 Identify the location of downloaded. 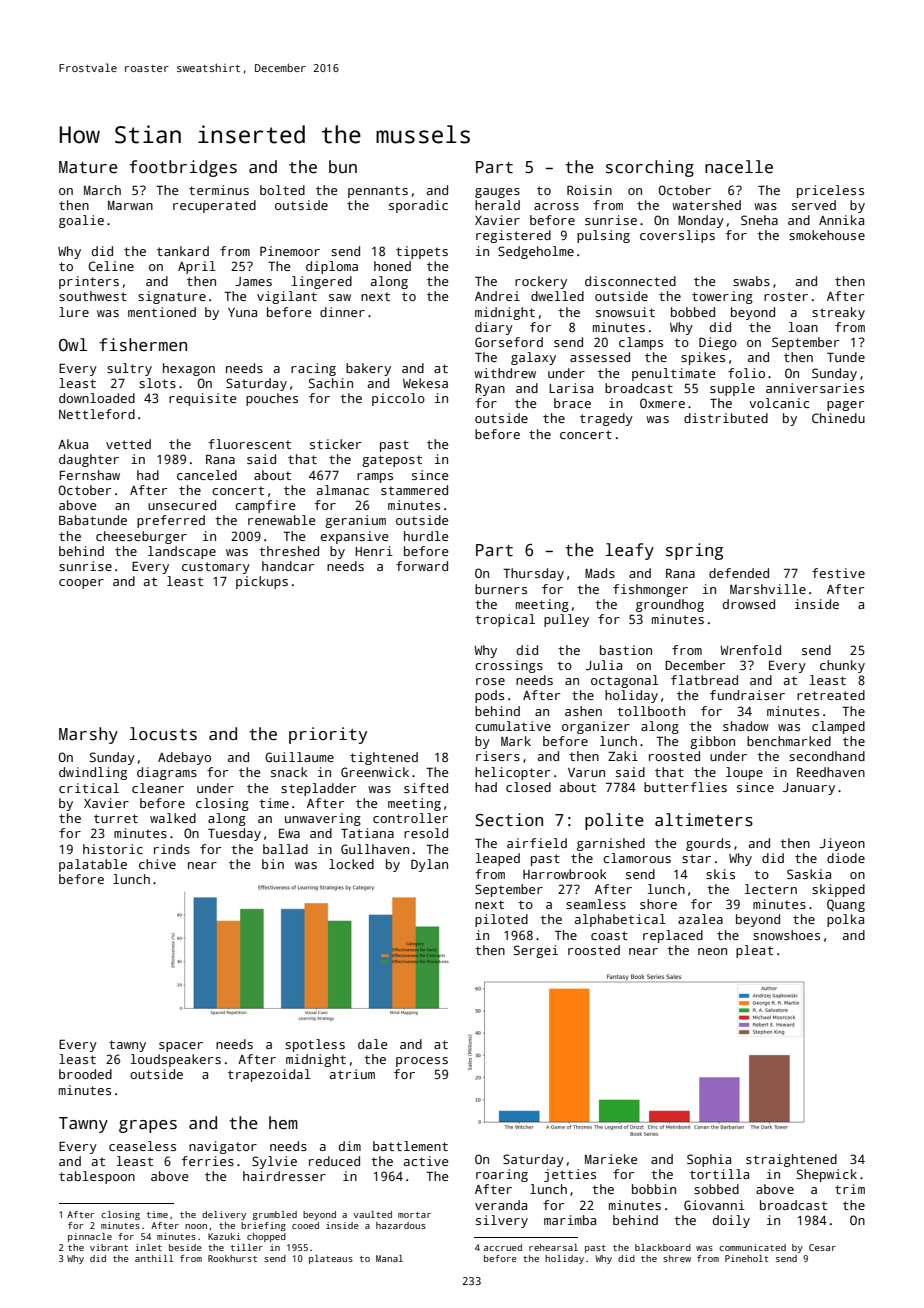
(97, 398).
